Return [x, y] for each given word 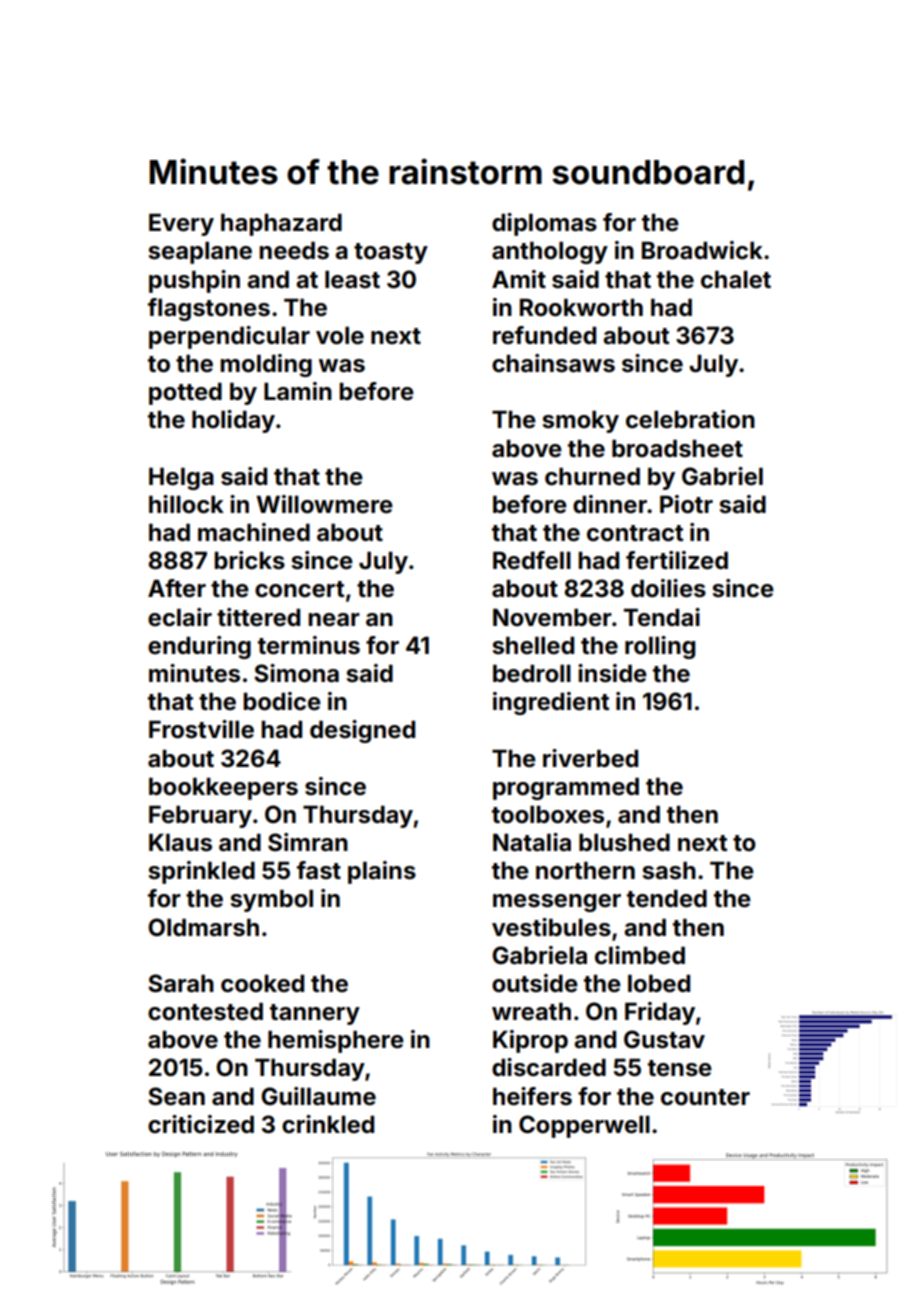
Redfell [532, 560]
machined [254, 532]
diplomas [544, 224]
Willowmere [324, 504]
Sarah [181, 983]
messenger [557, 903]
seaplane [200, 252]
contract [635, 533]
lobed [659, 983]
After [177, 588]
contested [205, 1011]
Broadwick [702, 250]
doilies [668, 588]
